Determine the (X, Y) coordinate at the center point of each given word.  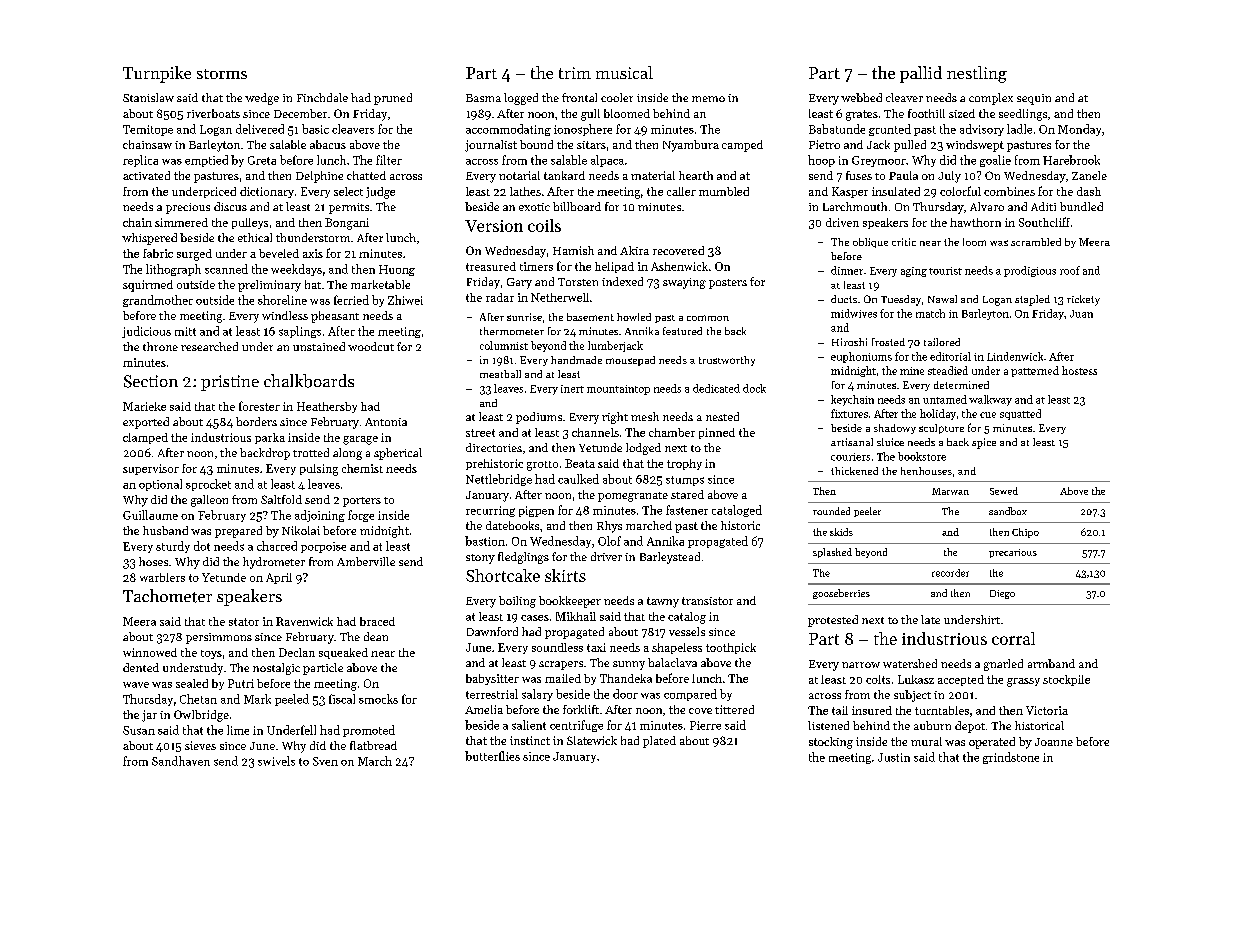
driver (606, 556)
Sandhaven (181, 761)
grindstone (1011, 758)
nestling (977, 74)
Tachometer (167, 596)
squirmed (148, 286)
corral (1013, 638)
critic (904, 242)
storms (222, 74)
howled (634, 317)
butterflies (492, 756)
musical (624, 72)
